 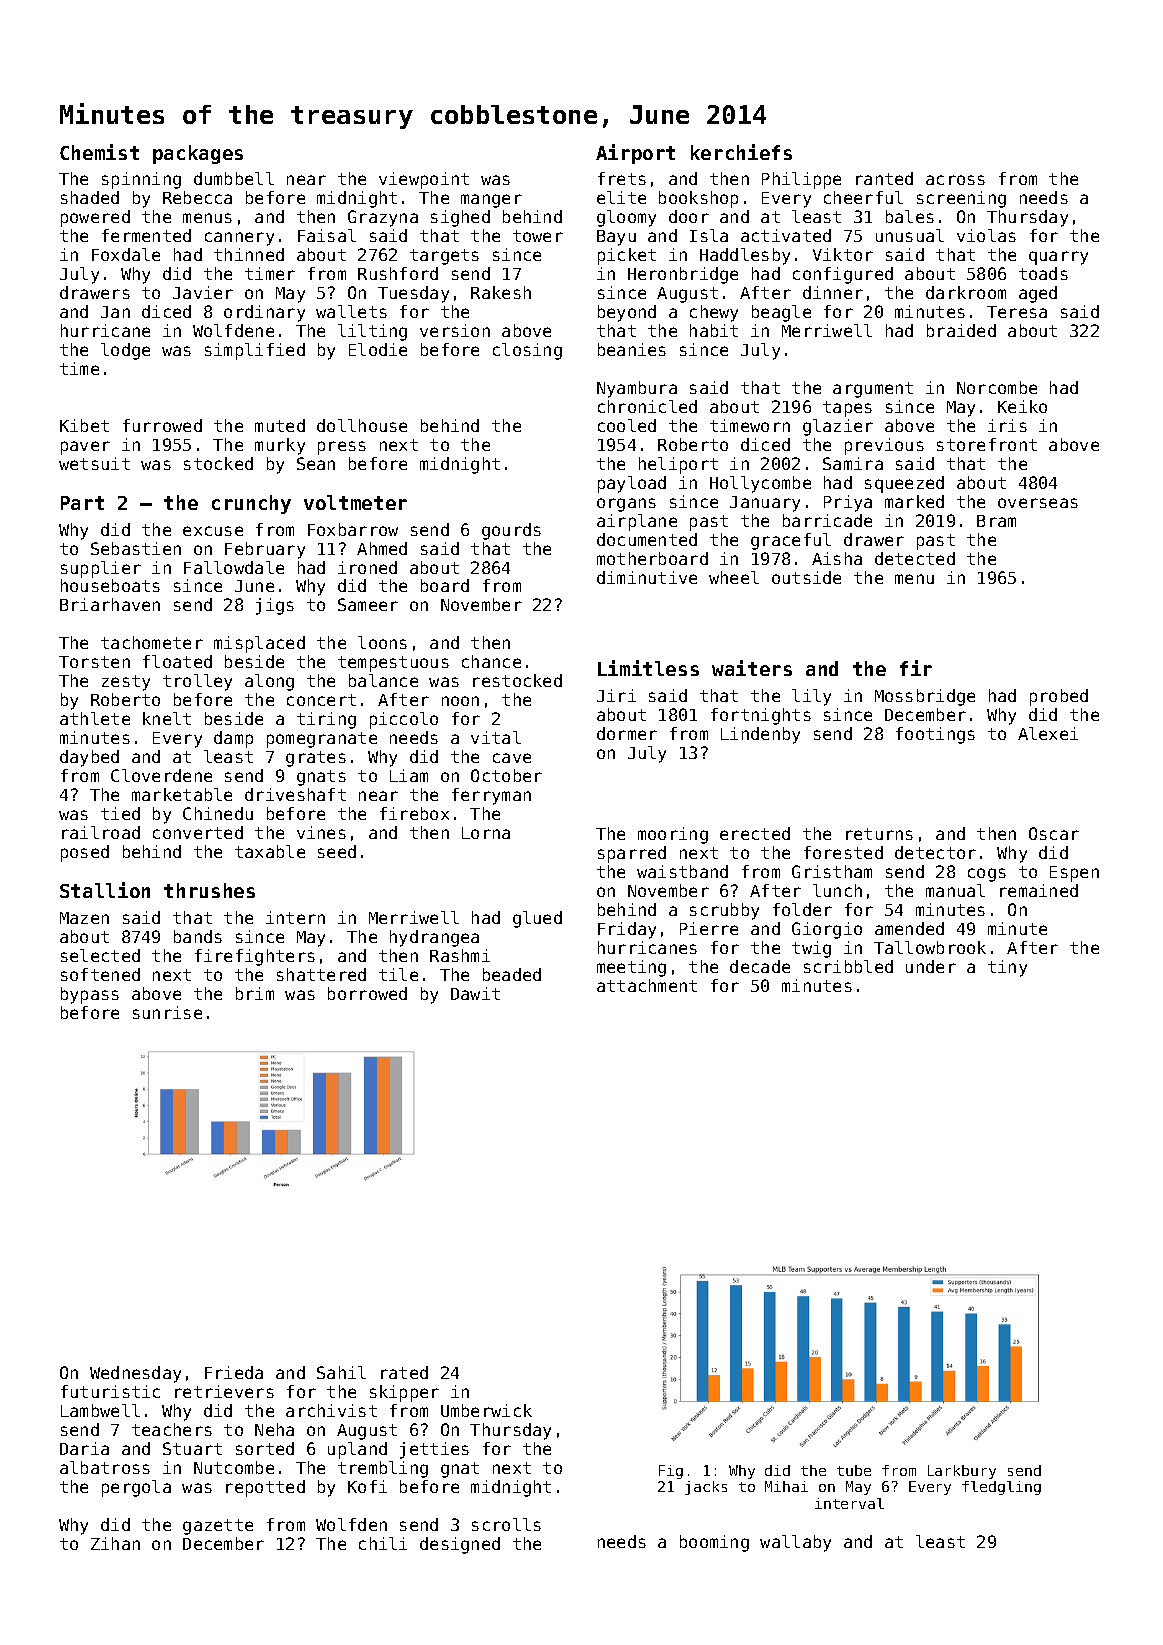 I want to click on cave, so click(x=512, y=758).
